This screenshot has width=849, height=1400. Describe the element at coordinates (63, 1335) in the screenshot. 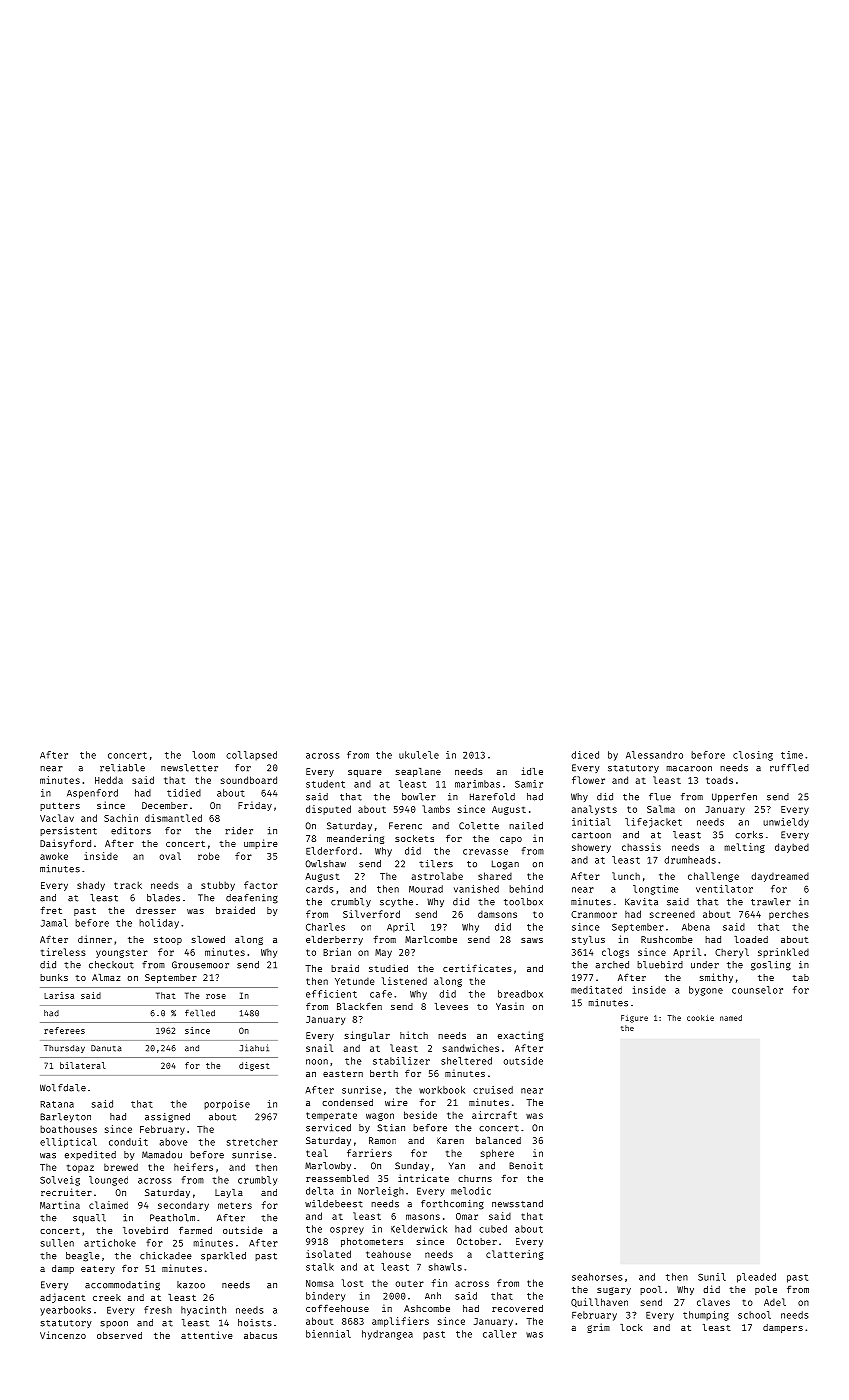

I see `Vincenzo` at that location.
